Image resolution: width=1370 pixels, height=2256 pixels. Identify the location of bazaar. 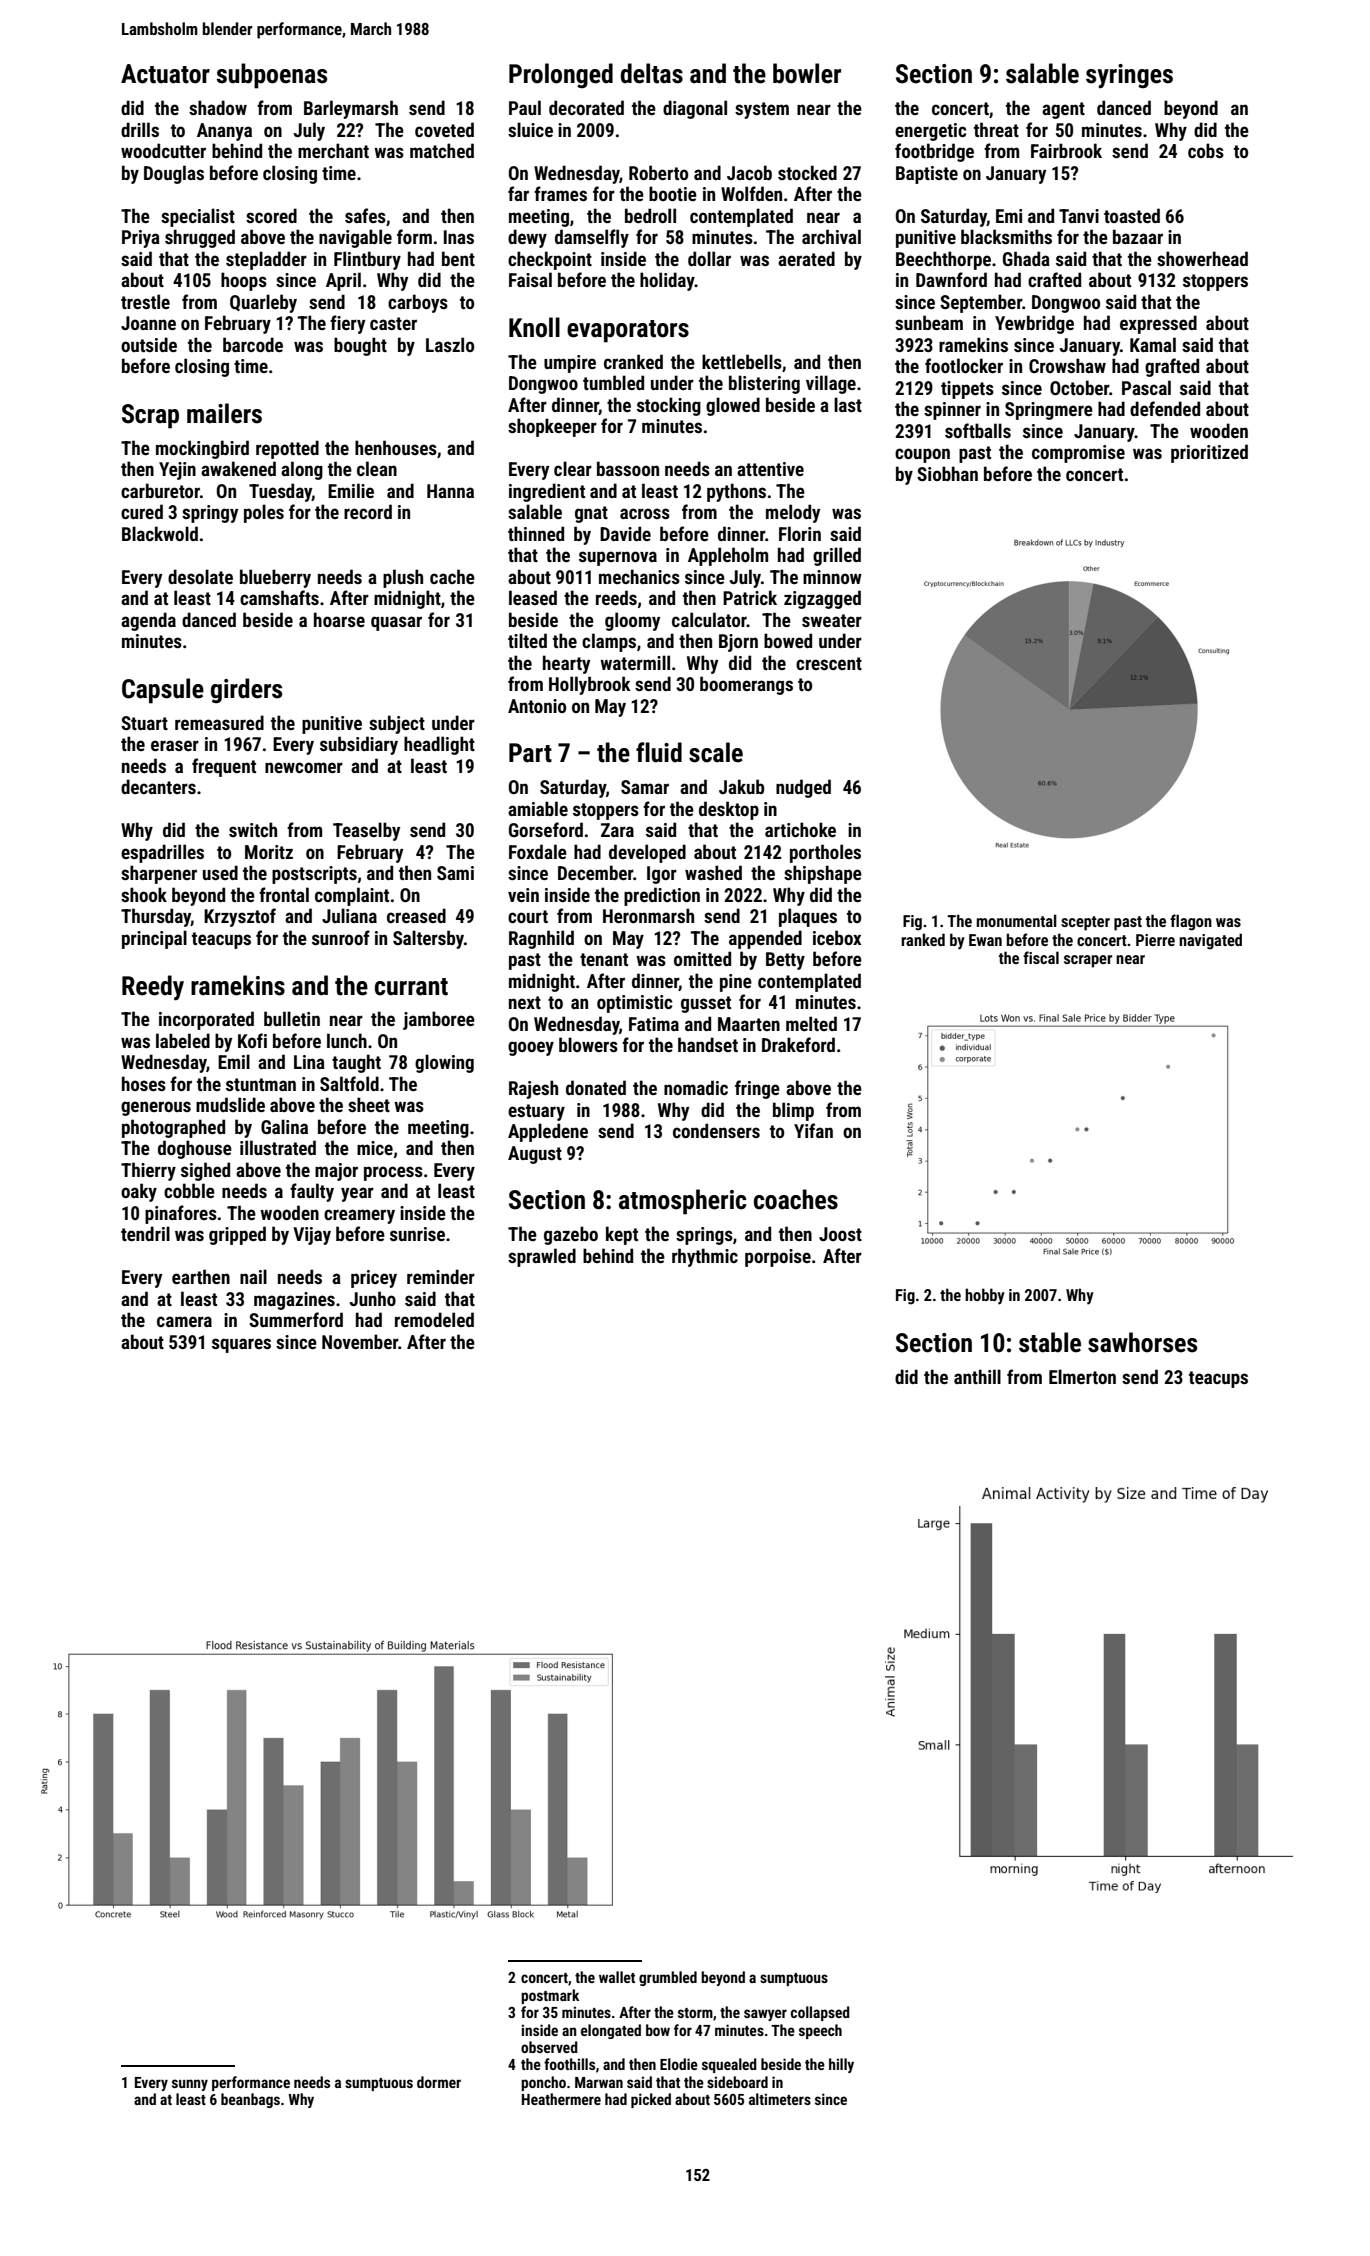
(1138, 236).
